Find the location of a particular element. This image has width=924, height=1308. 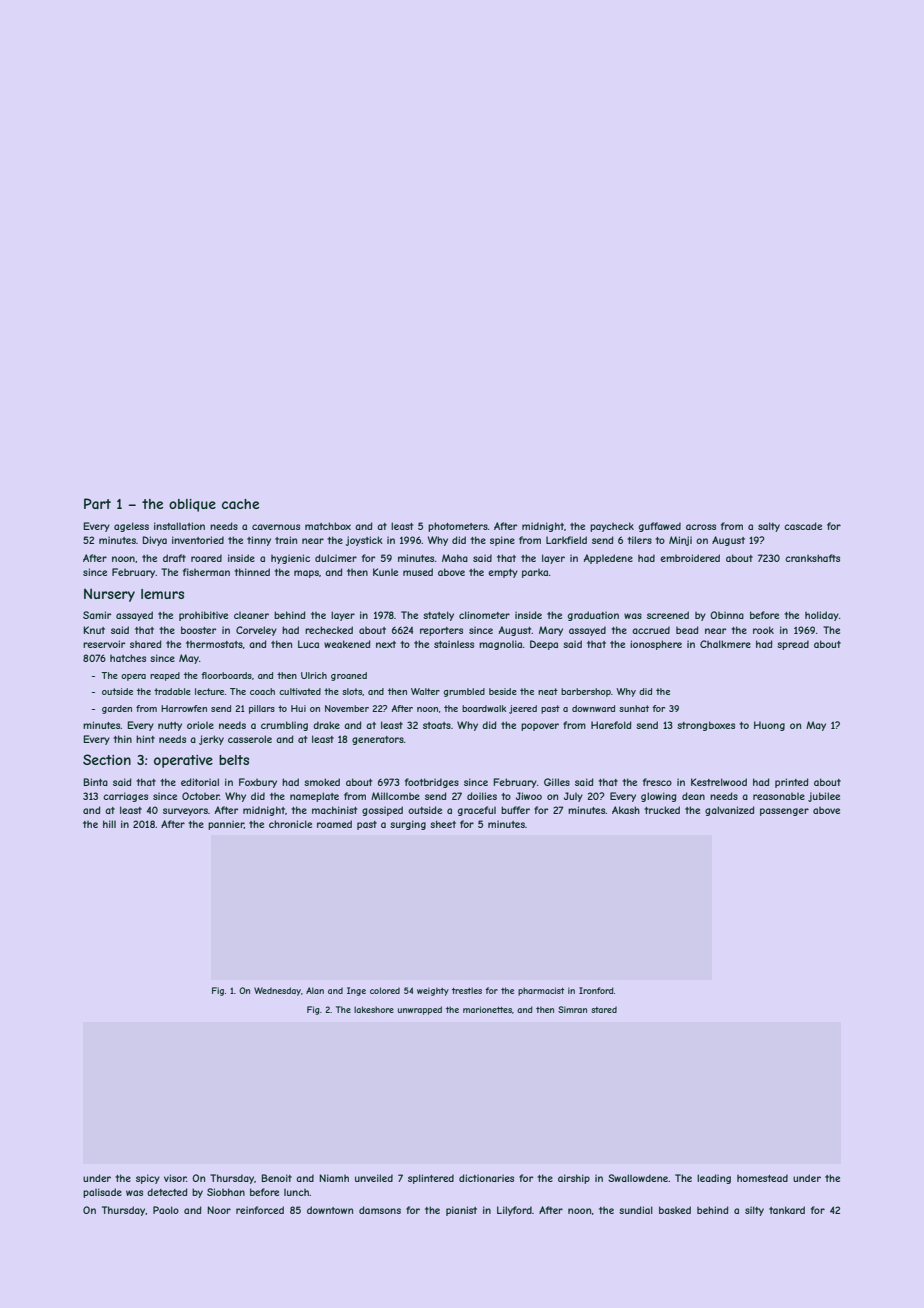

Nursery is located at coordinates (109, 595).
